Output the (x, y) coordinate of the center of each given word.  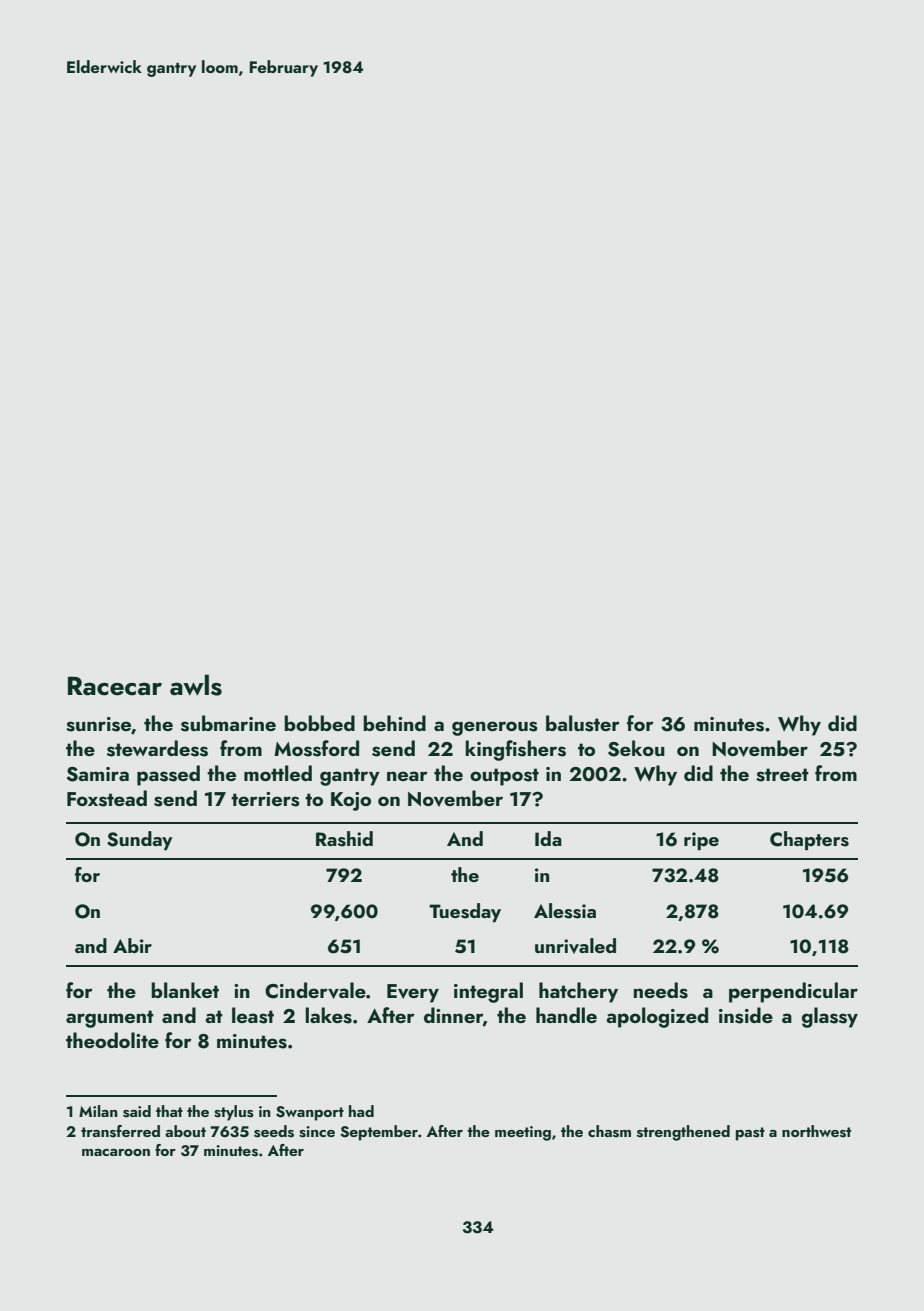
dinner (453, 1016)
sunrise (98, 724)
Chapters (809, 840)
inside (746, 1015)
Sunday (140, 840)
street (782, 775)
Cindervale (315, 990)
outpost (504, 777)
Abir (132, 945)
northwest (816, 1131)
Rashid (344, 839)
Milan (98, 1111)
